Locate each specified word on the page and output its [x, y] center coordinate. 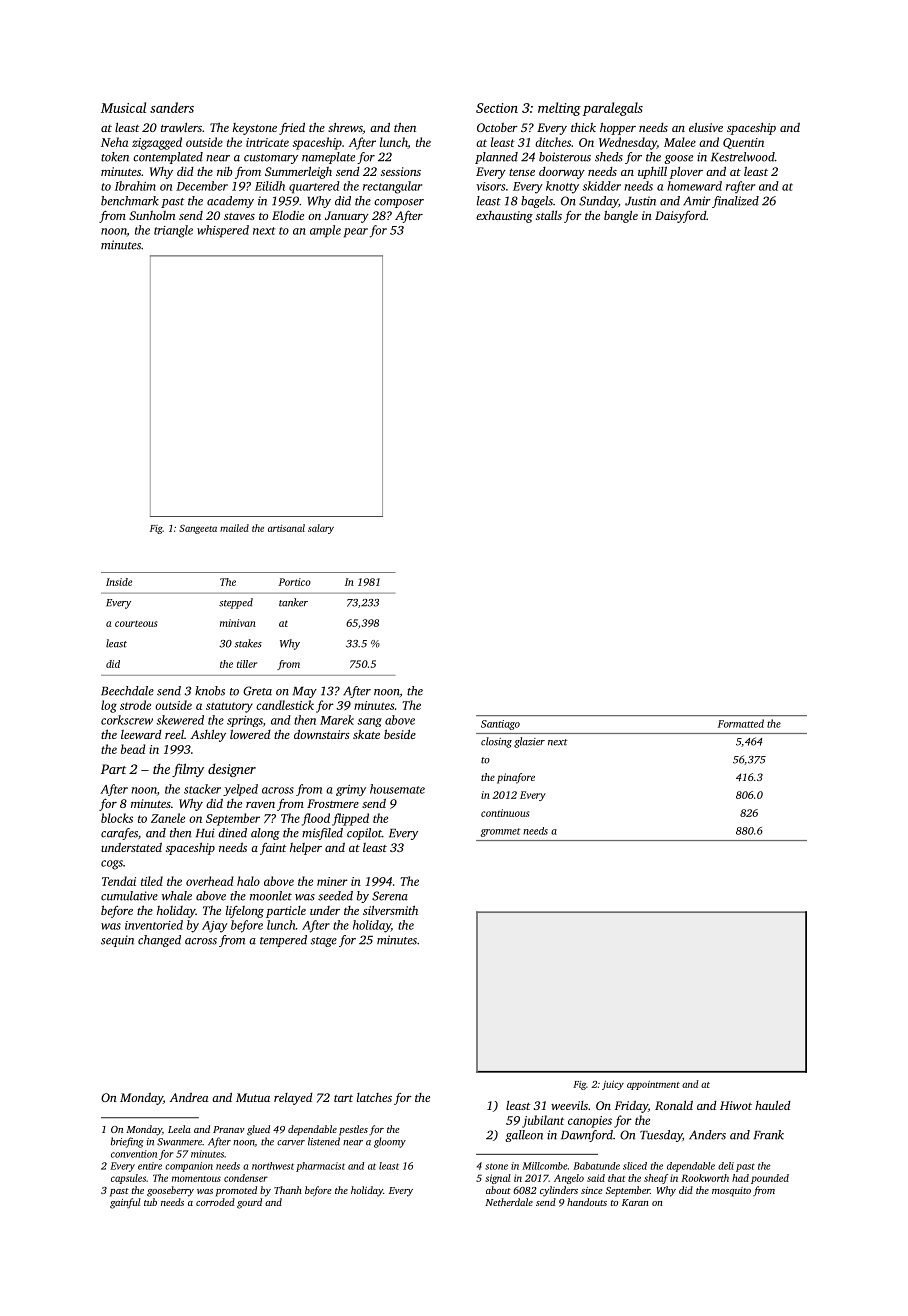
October [497, 127]
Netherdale [509, 1202]
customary [271, 159]
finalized [735, 202]
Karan [635, 1202]
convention [134, 1154]
